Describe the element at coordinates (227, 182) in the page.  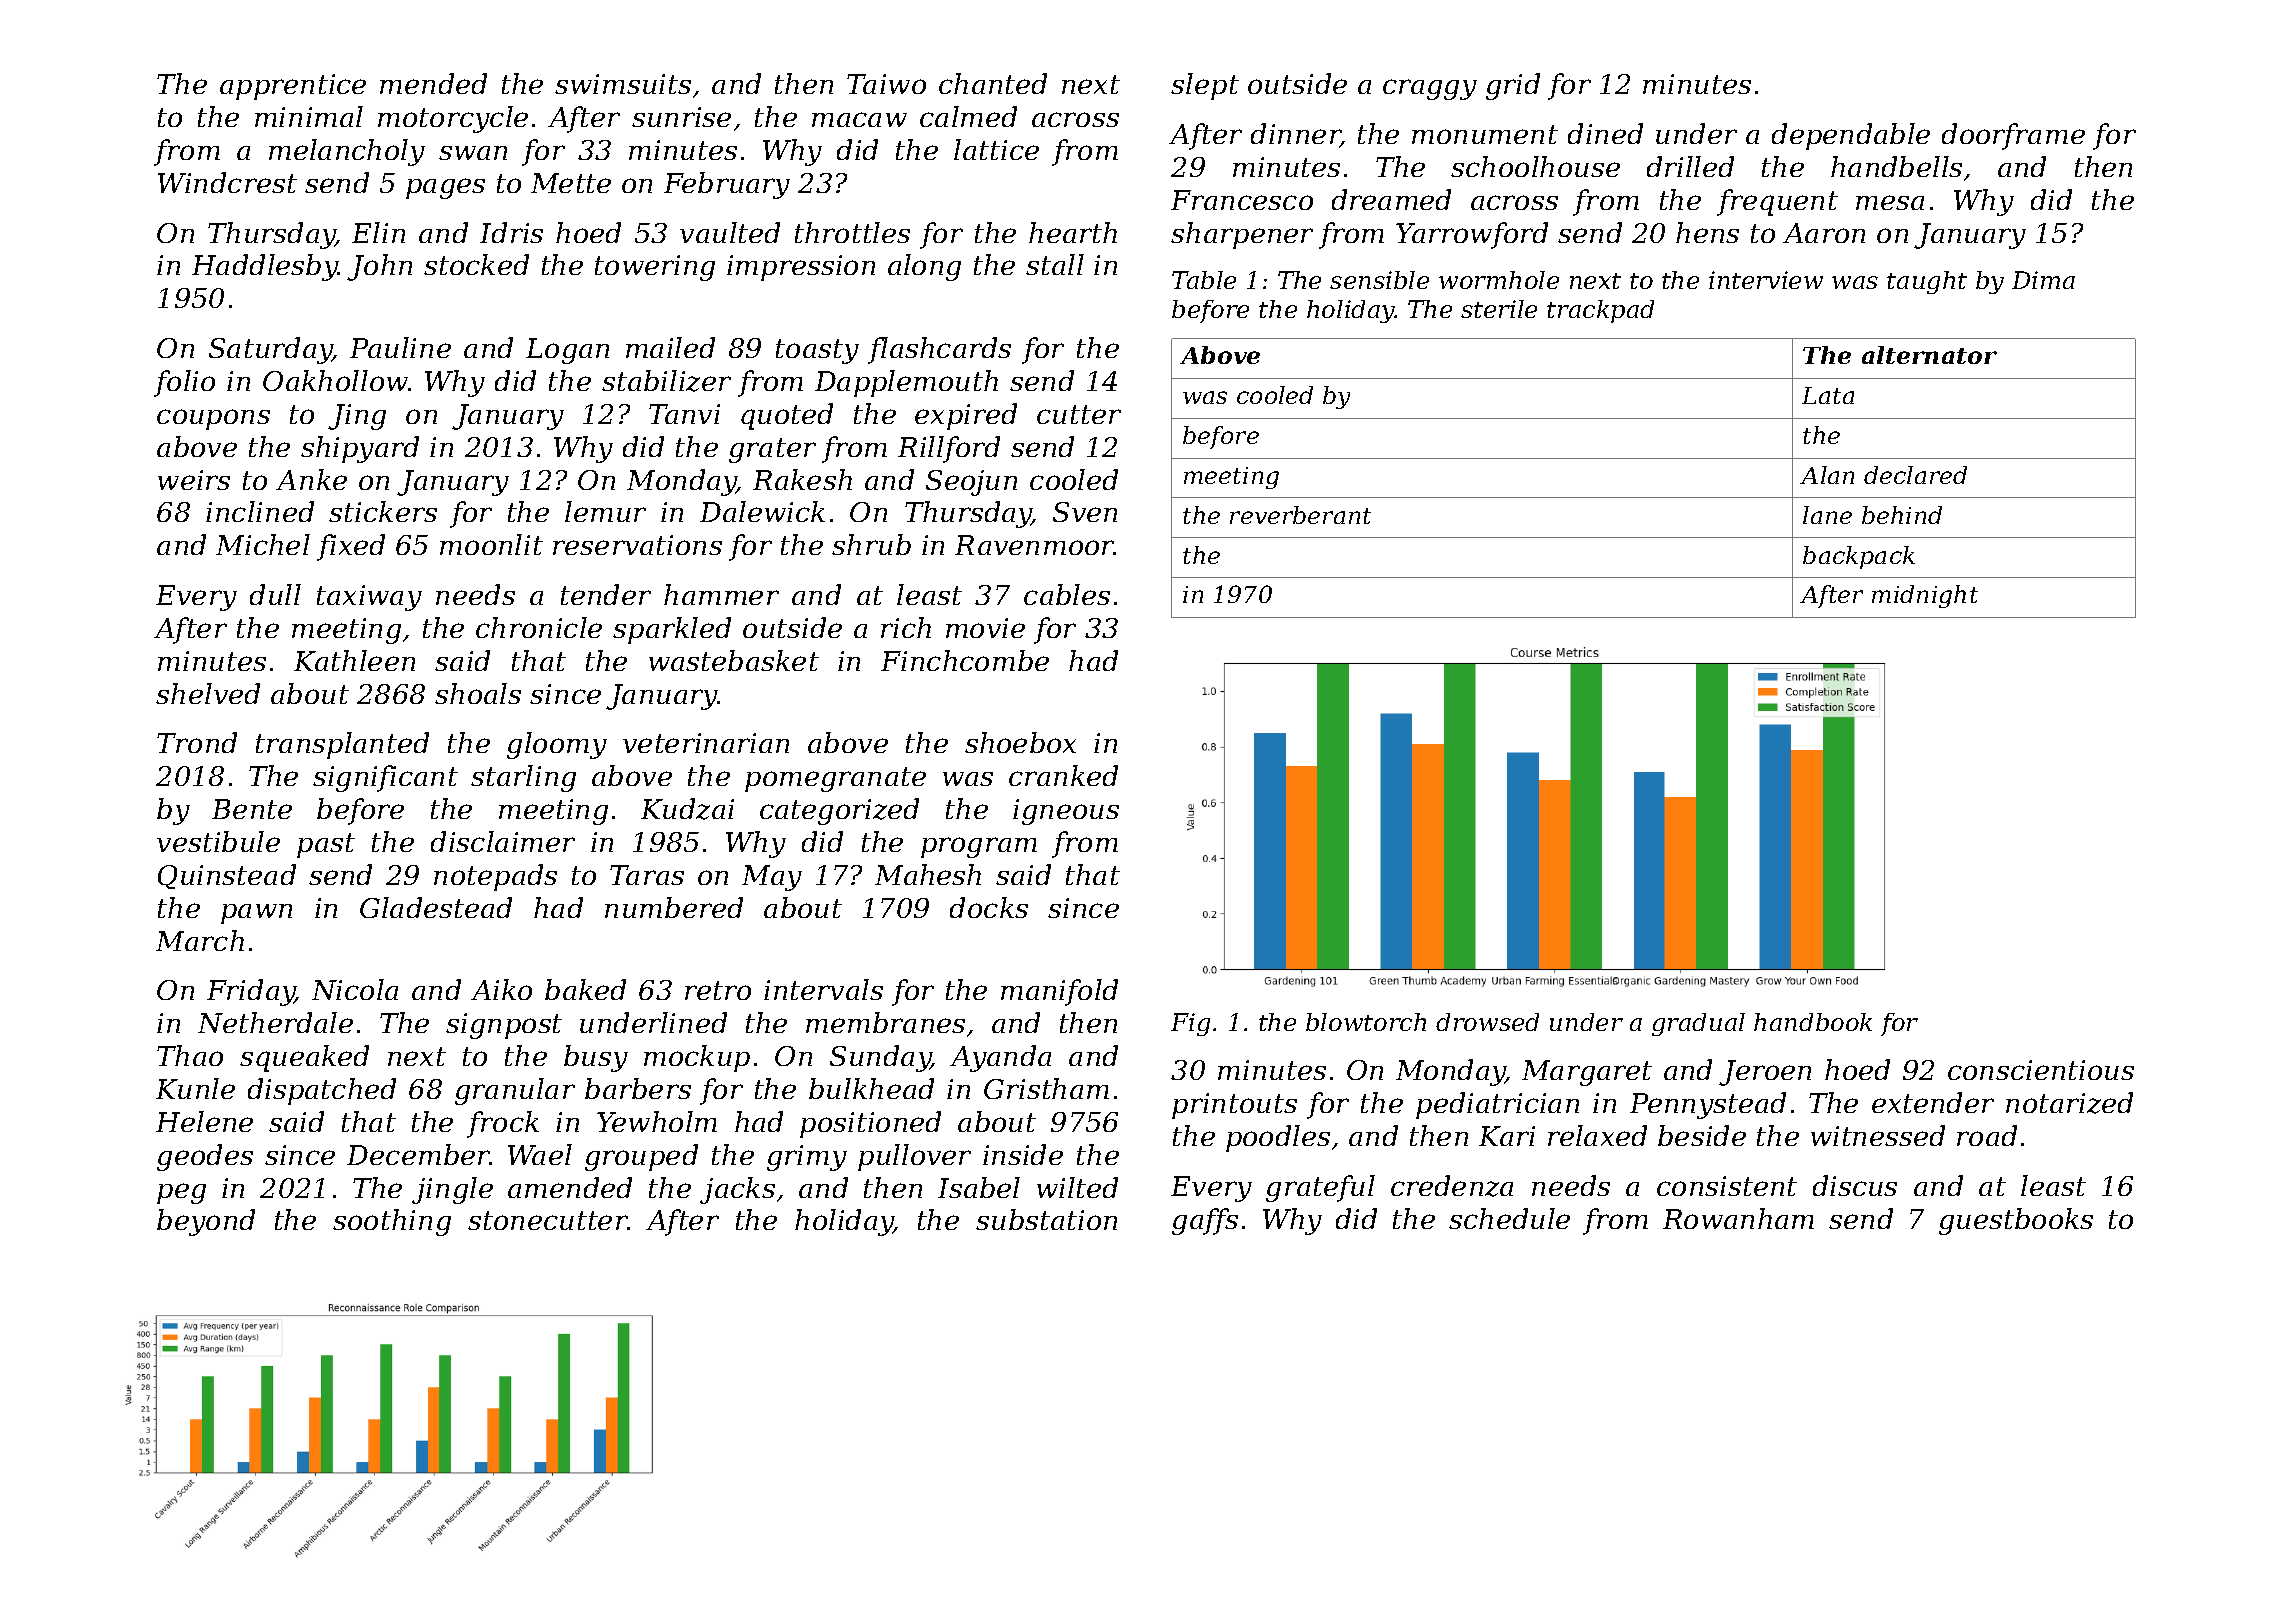
I see `Windcrest` at that location.
